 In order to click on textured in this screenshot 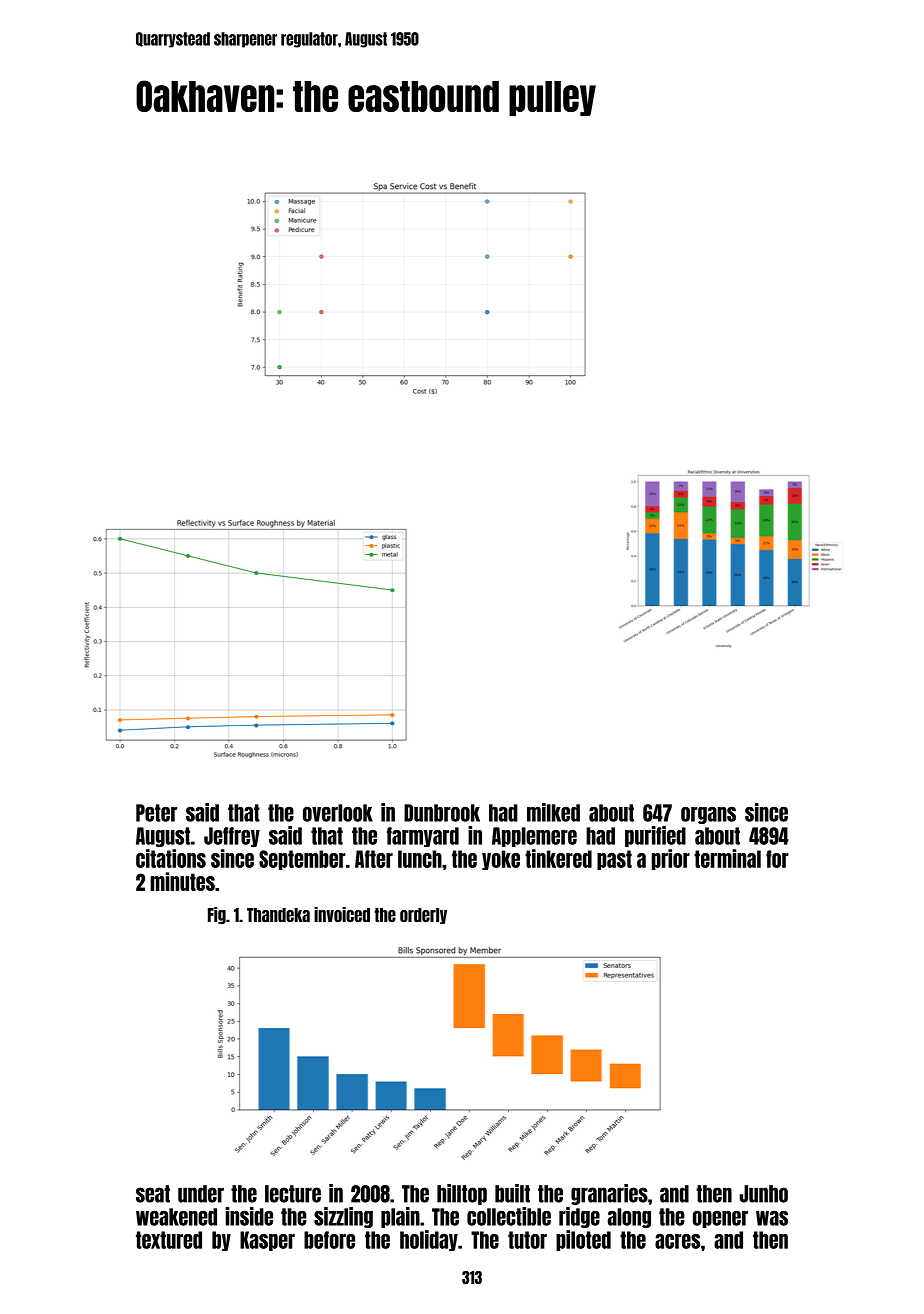, I will do `click(169, 1240)`.
